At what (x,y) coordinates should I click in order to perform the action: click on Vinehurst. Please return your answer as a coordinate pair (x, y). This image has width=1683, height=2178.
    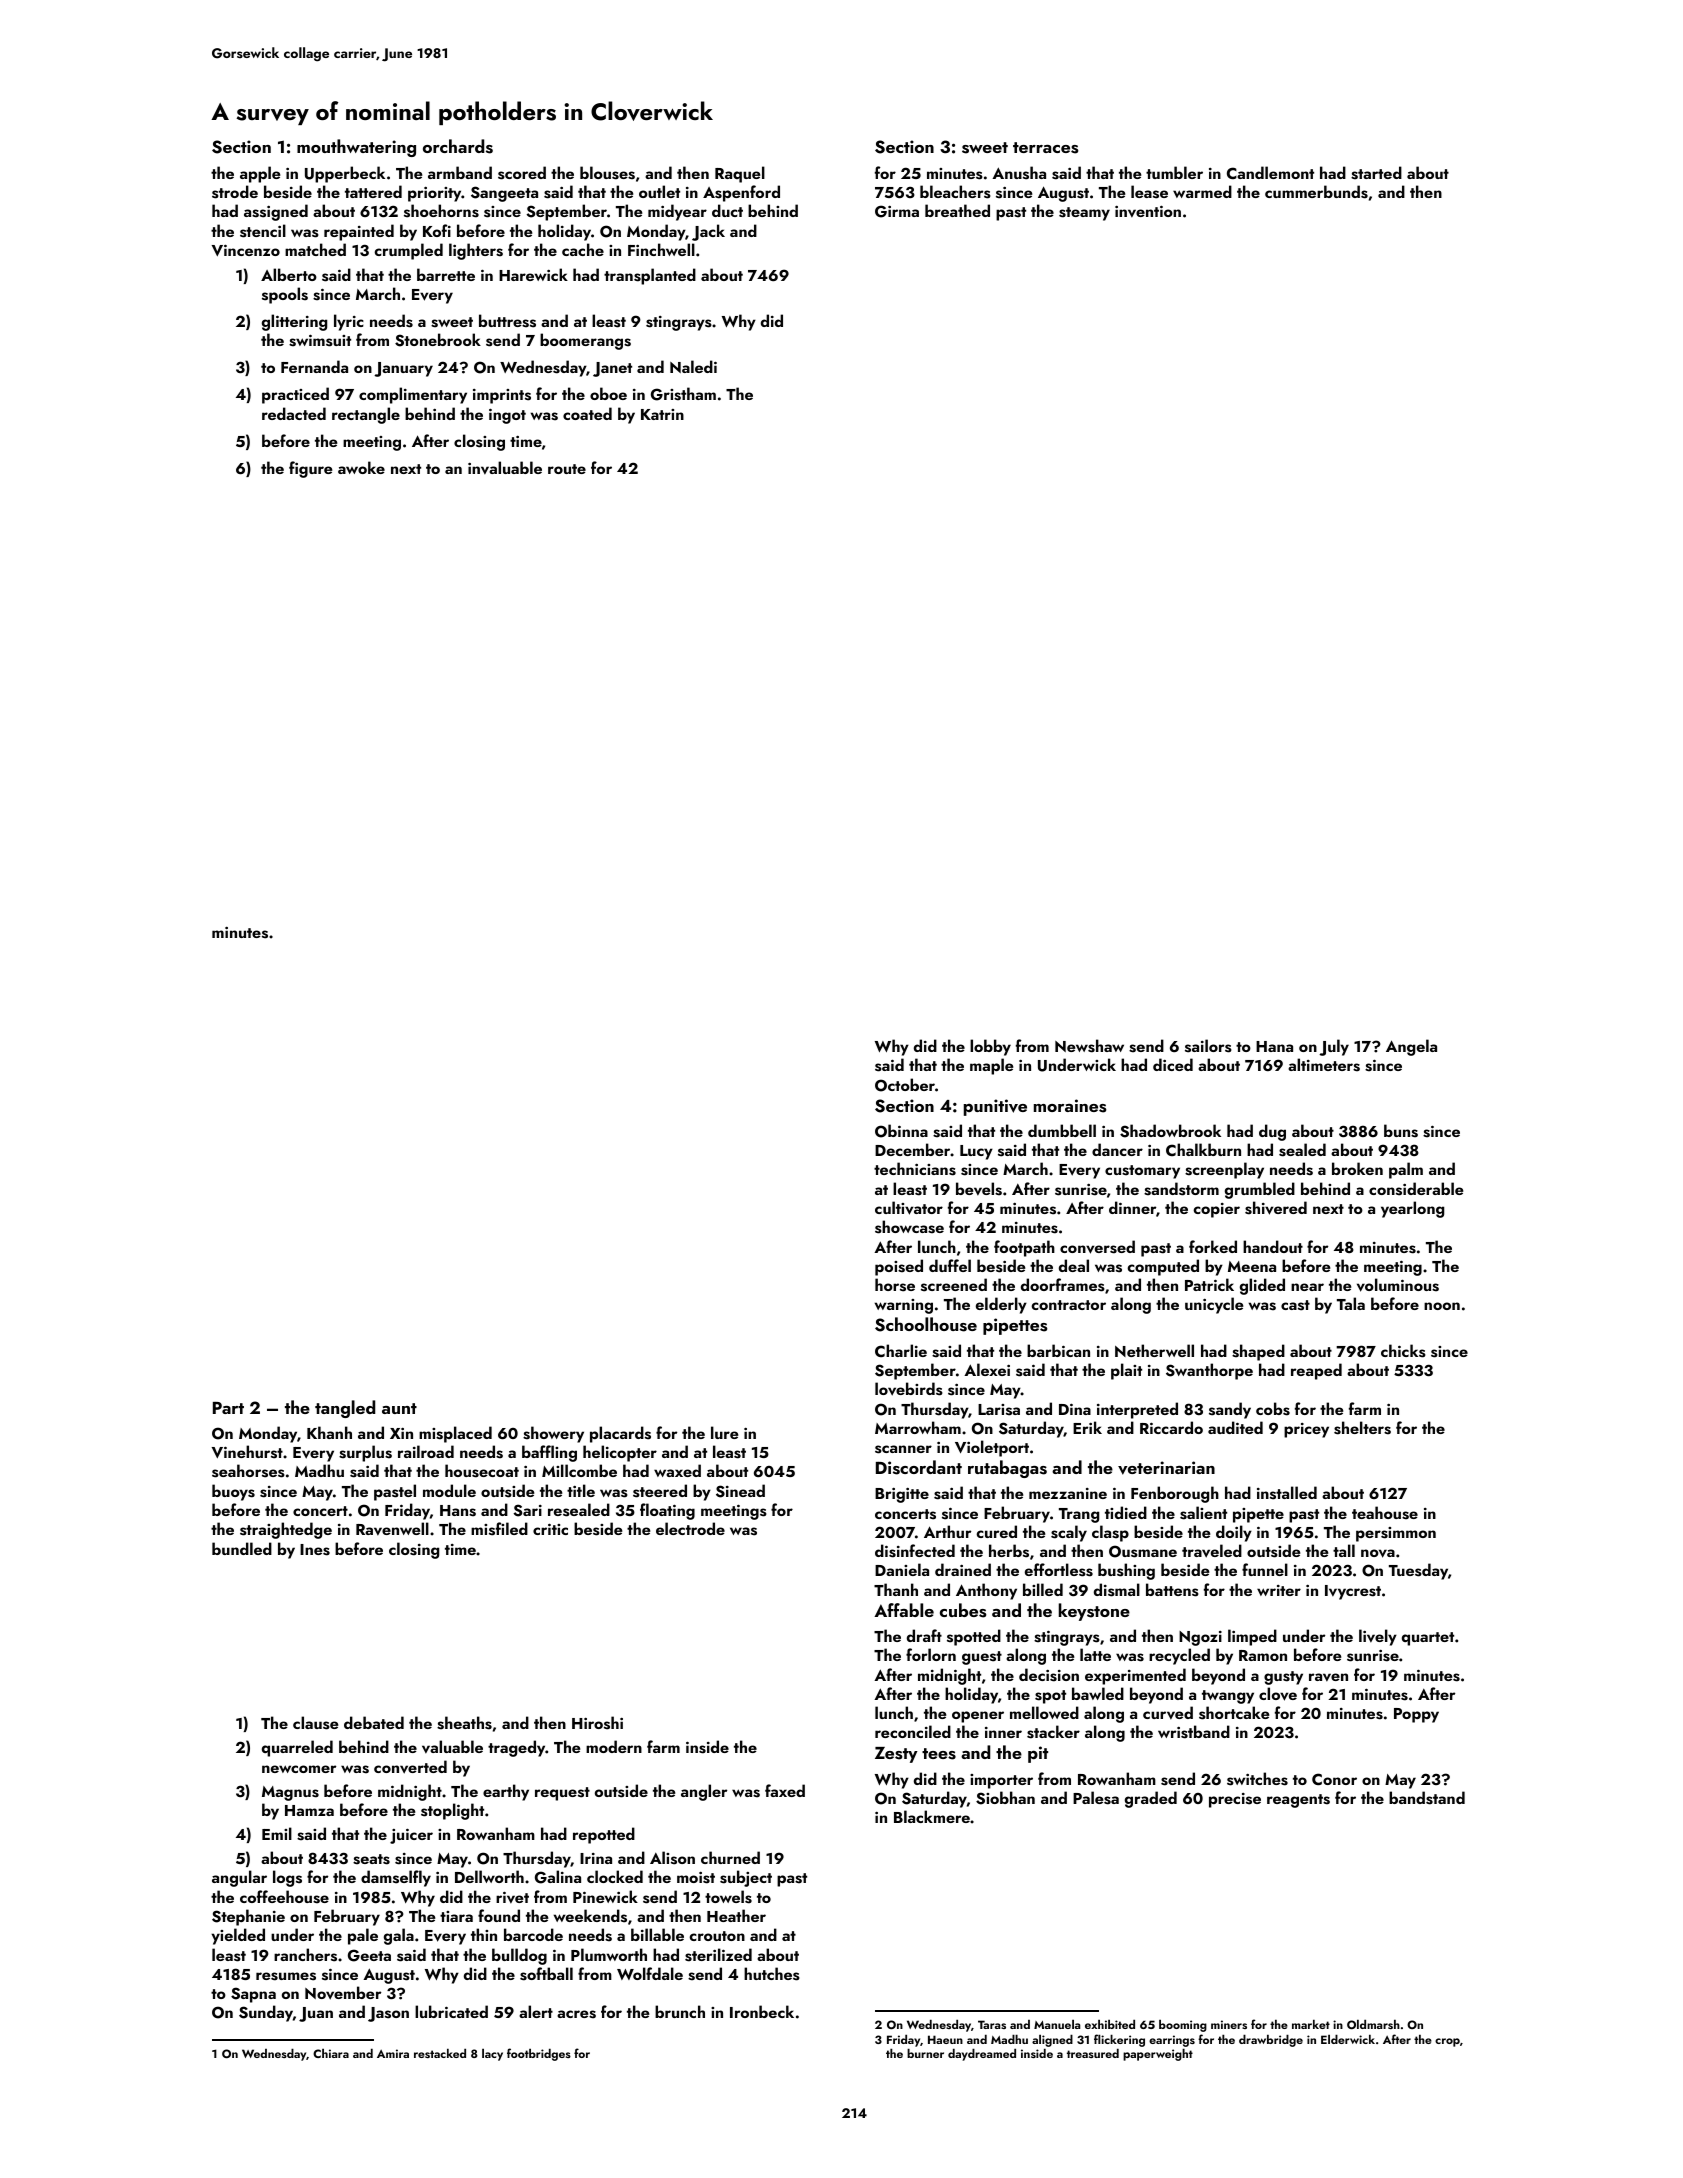
    Looking at the image, I should click on (247, 1452).
